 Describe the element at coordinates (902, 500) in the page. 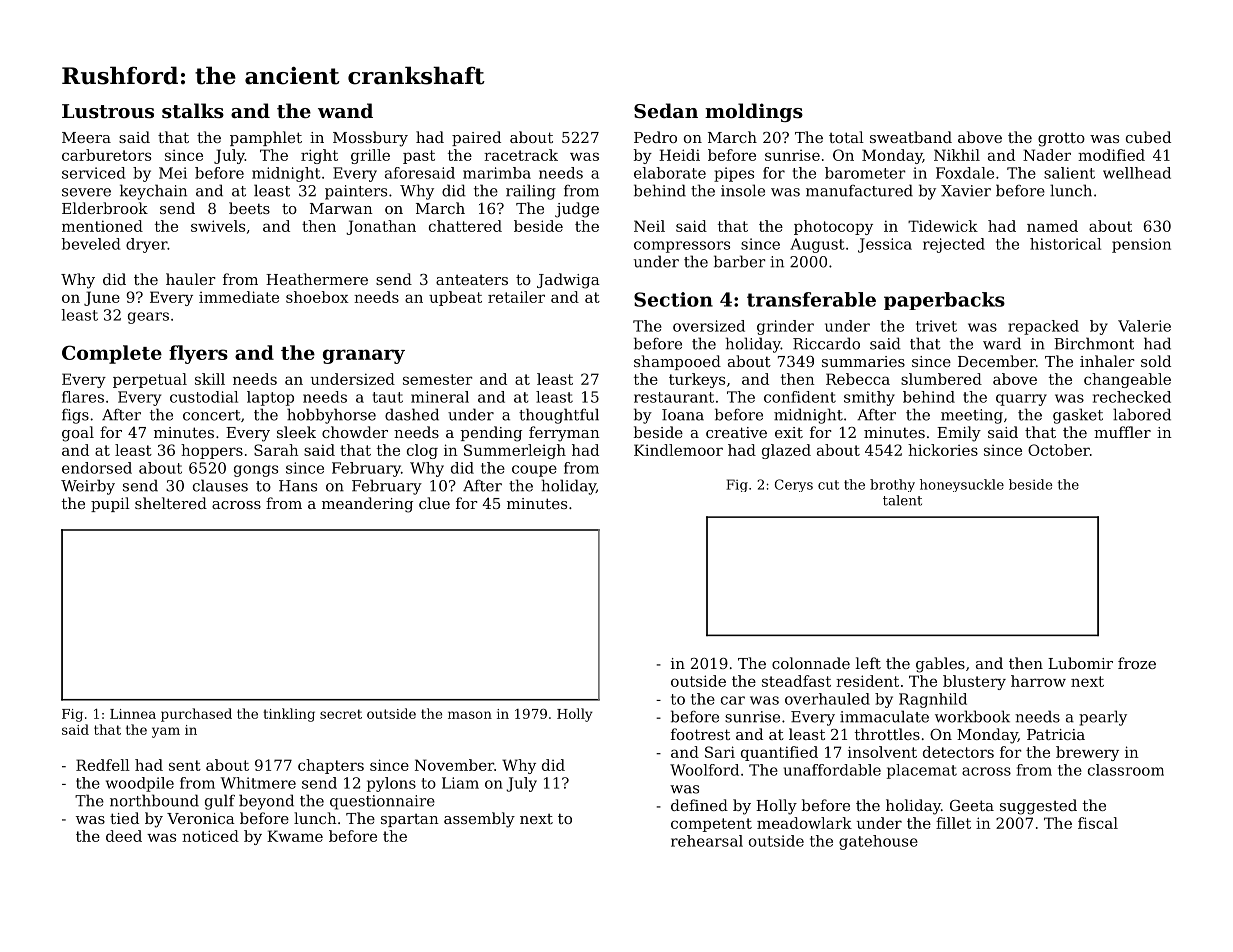

I see `talent` at that location.
